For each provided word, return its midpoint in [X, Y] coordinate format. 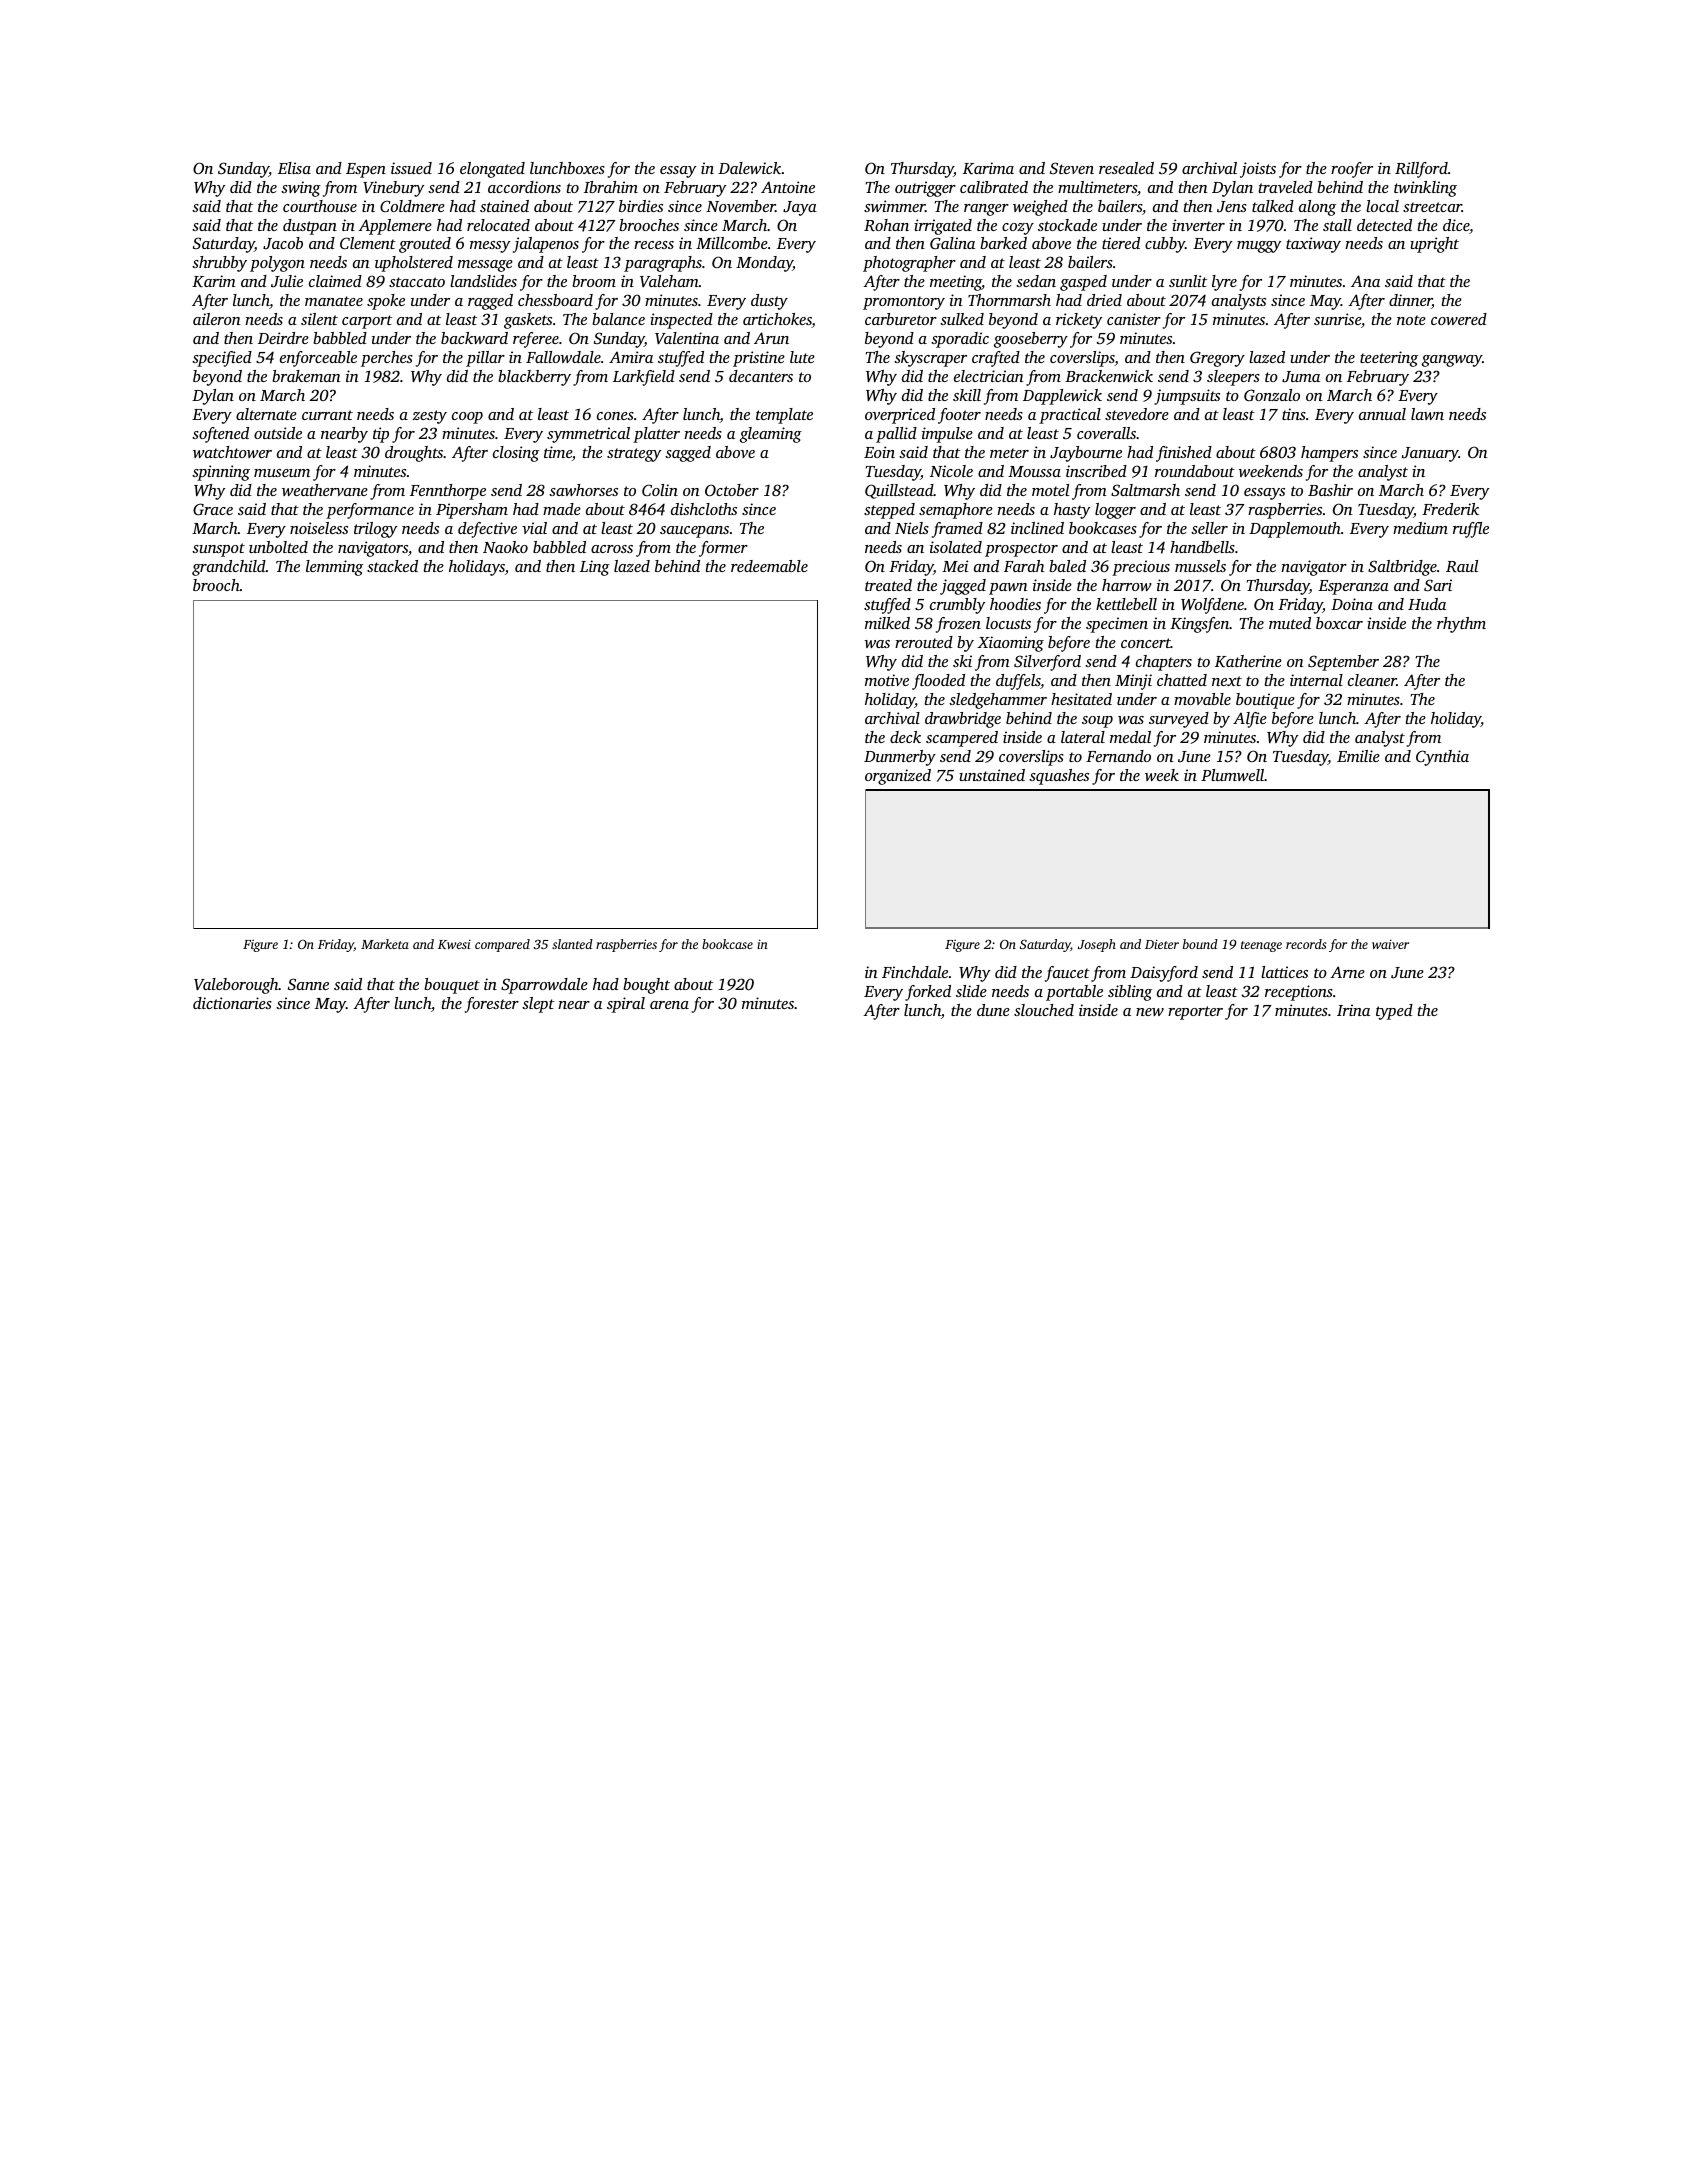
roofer [1352, 170]
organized [898, 777]
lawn [1427, 414]
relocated [498, 225]
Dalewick [749, 168]
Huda [1427, 604]
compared [502, 945]
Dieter [1162, 944]
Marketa [385, 944]
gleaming [771, 435]
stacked [392, 566]
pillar [485, 359]
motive [887, 680]
